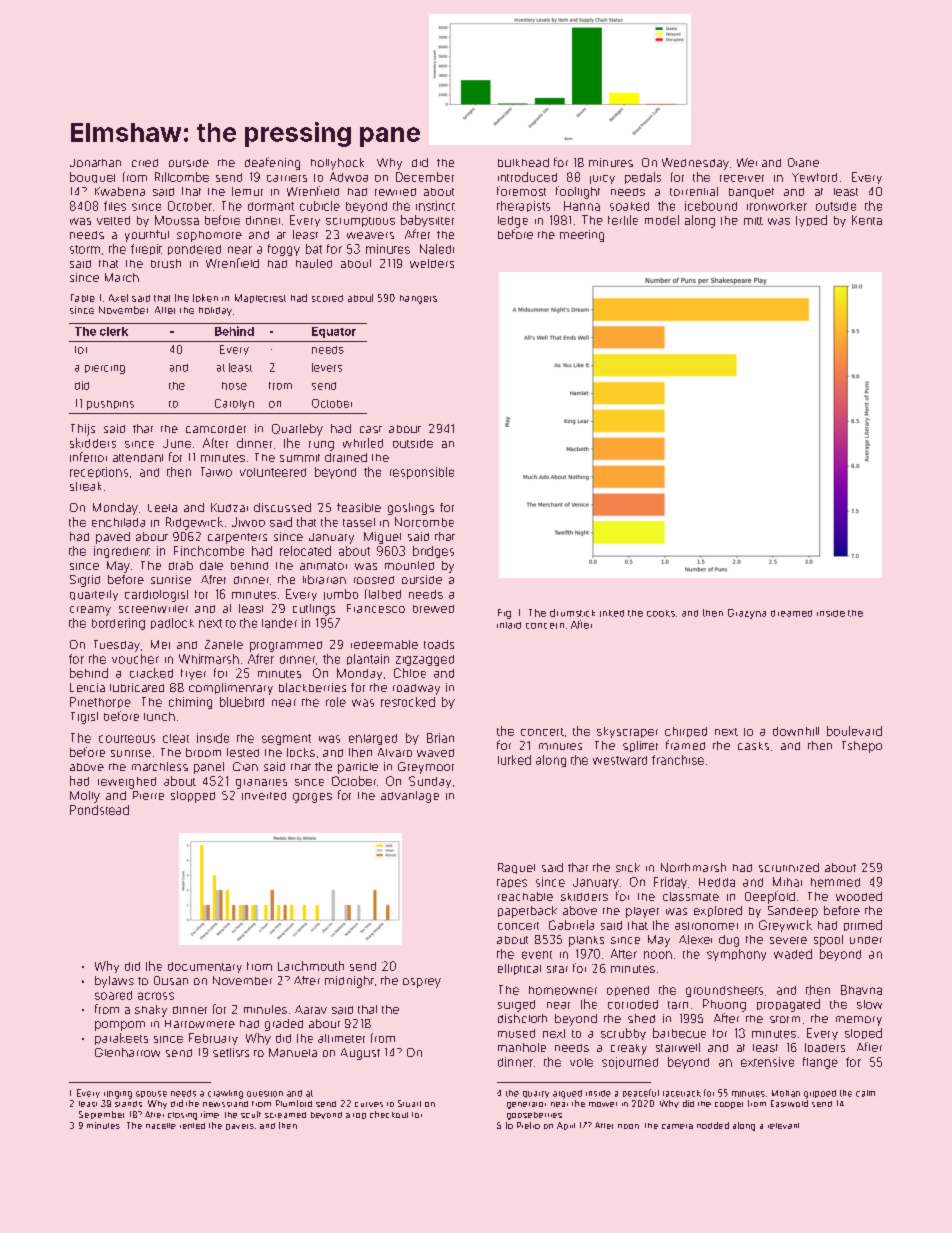  What do you see at coordinates (418, 299) in the image?
I see `hangers` at bounding box center [418, 299].
